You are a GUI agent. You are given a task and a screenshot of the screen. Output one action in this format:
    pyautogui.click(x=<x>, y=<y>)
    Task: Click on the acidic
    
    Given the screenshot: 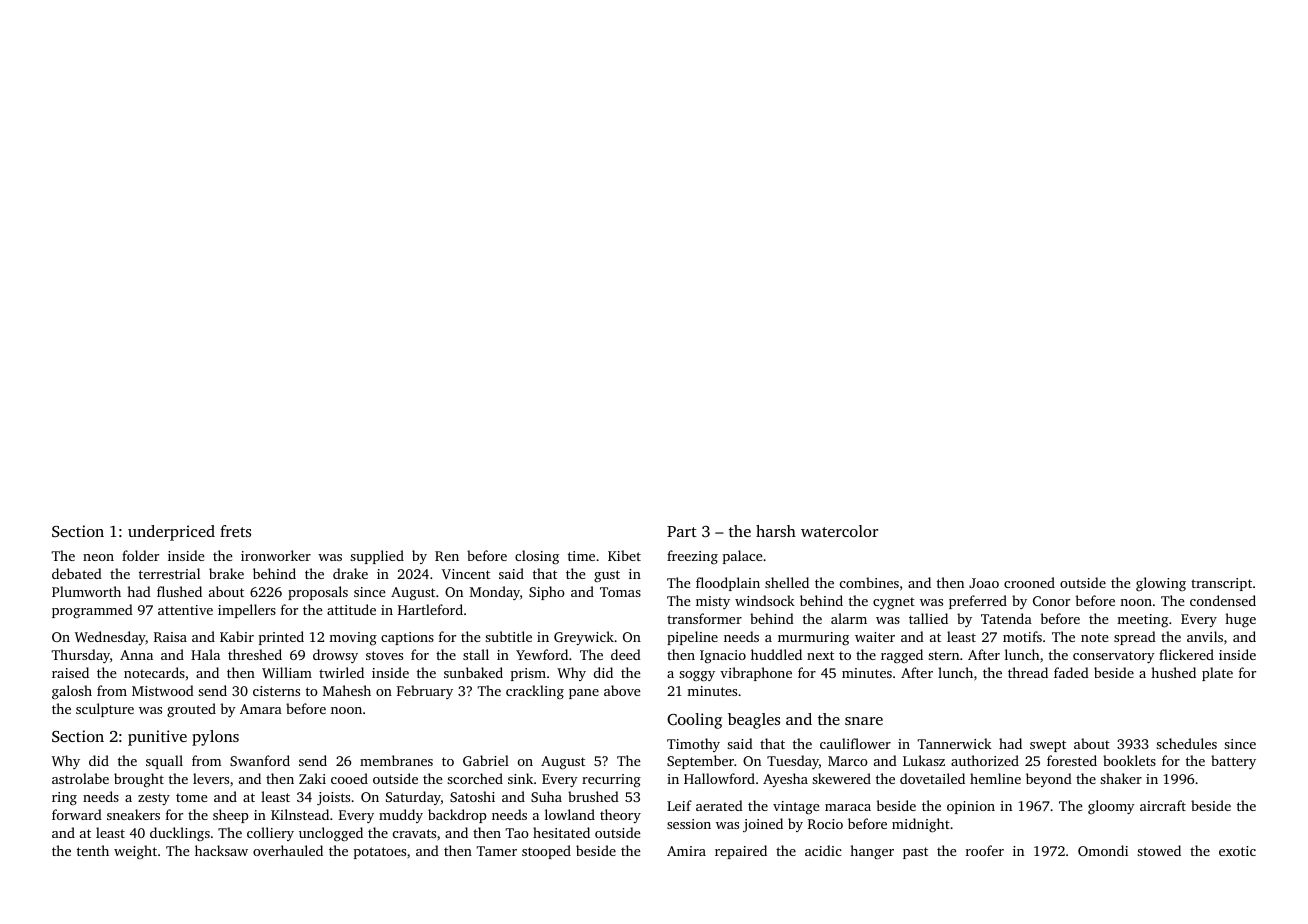 What is the action you would take?
    pyautogui.click(x=823, y=850)
